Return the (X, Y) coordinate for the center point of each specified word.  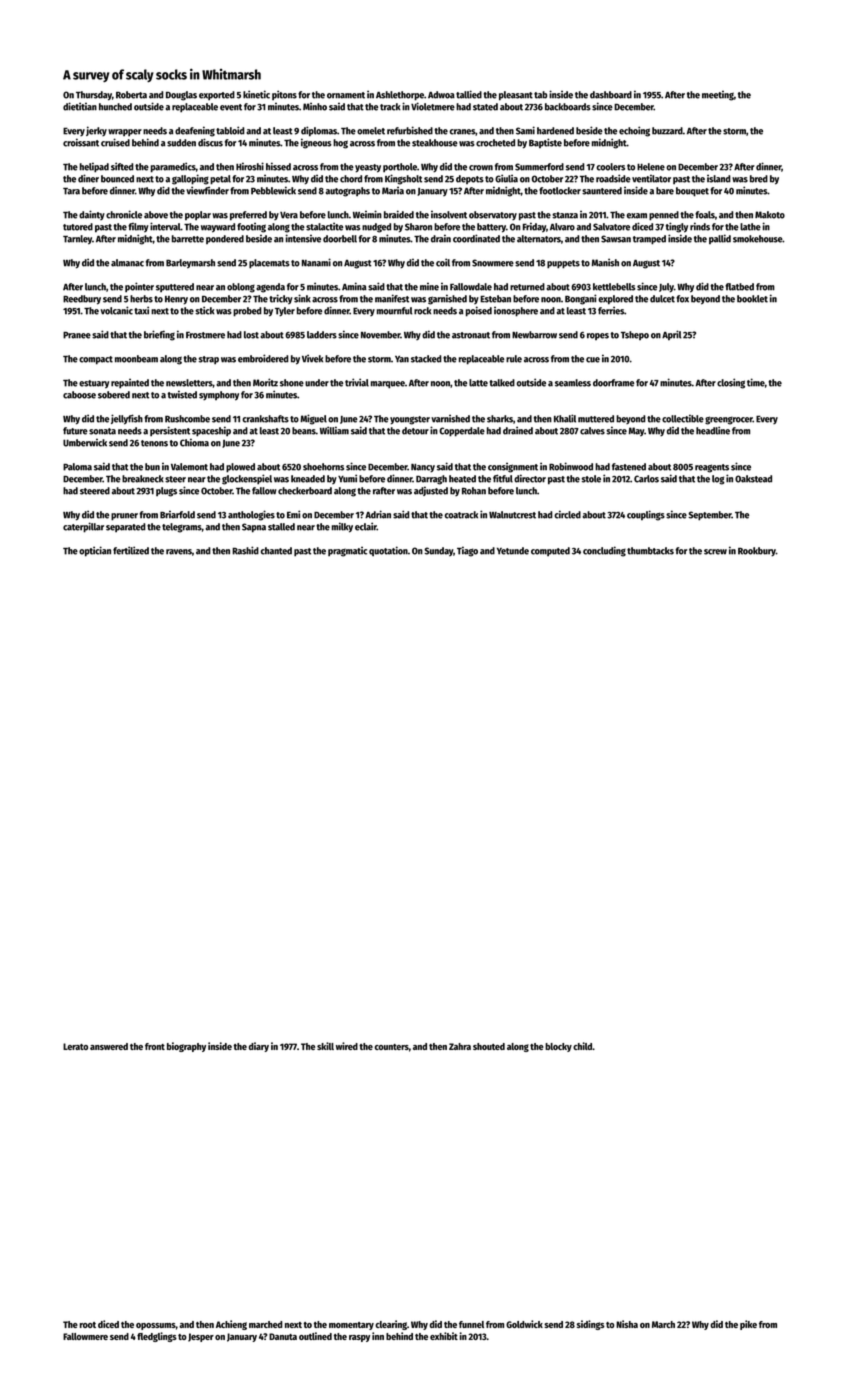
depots (470, 179)
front (155, 1046)
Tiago (467, 551)
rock (422, 311)
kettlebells (614, 287)
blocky (558, 1047)
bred (759, 179)
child (582, 1046)
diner (88, 178)
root (88, 1325)
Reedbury (82, 300)
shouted (489, 1046)
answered (109, 1046)
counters (392, 1047)
